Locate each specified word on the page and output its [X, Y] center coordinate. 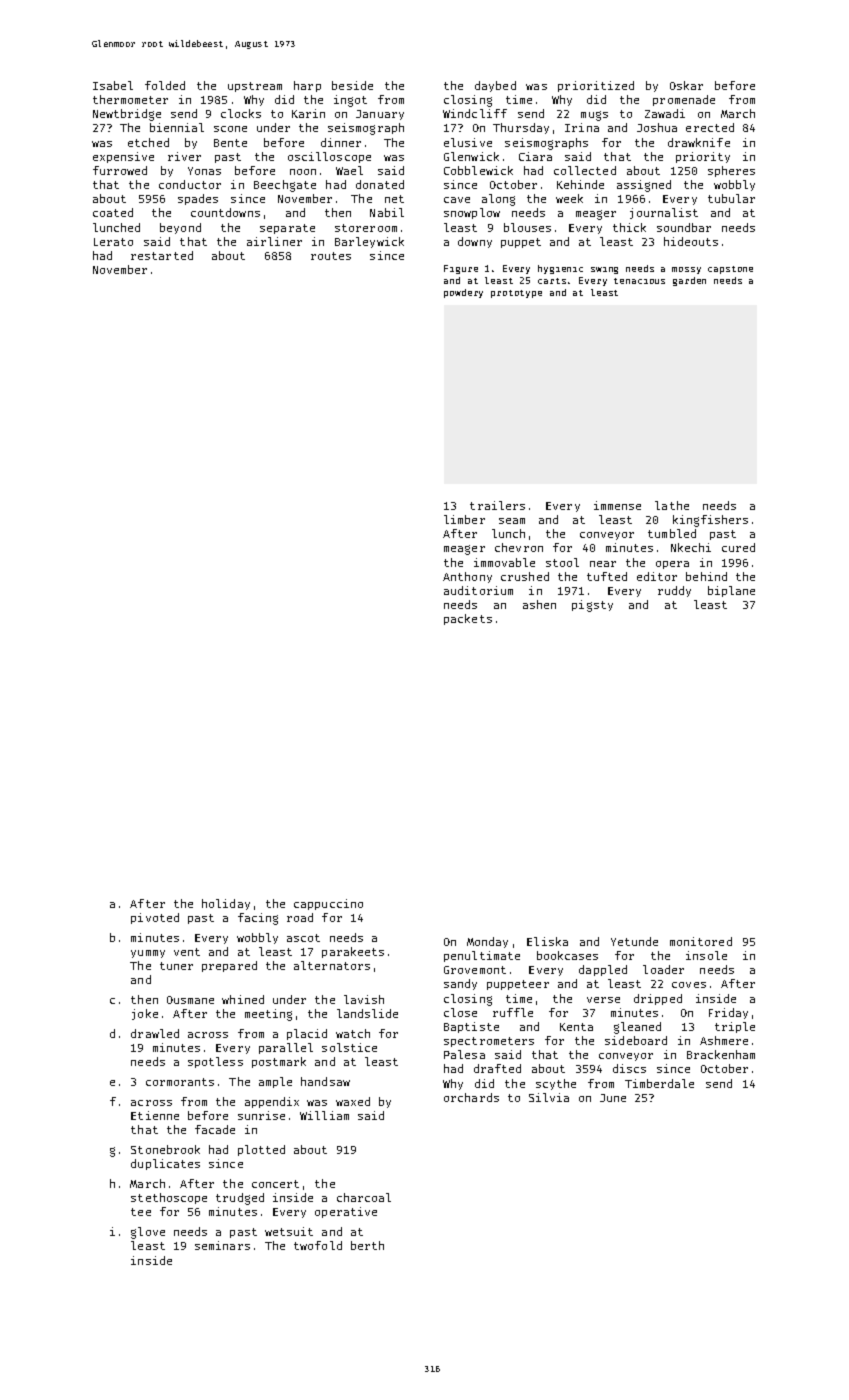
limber [464, 519]
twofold [318, 1245]
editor [657, 576]
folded [165, 85]
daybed [495, 86]
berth [367, 1245]
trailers [497, 505]
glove [148, 1233]
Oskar [686, 85]
